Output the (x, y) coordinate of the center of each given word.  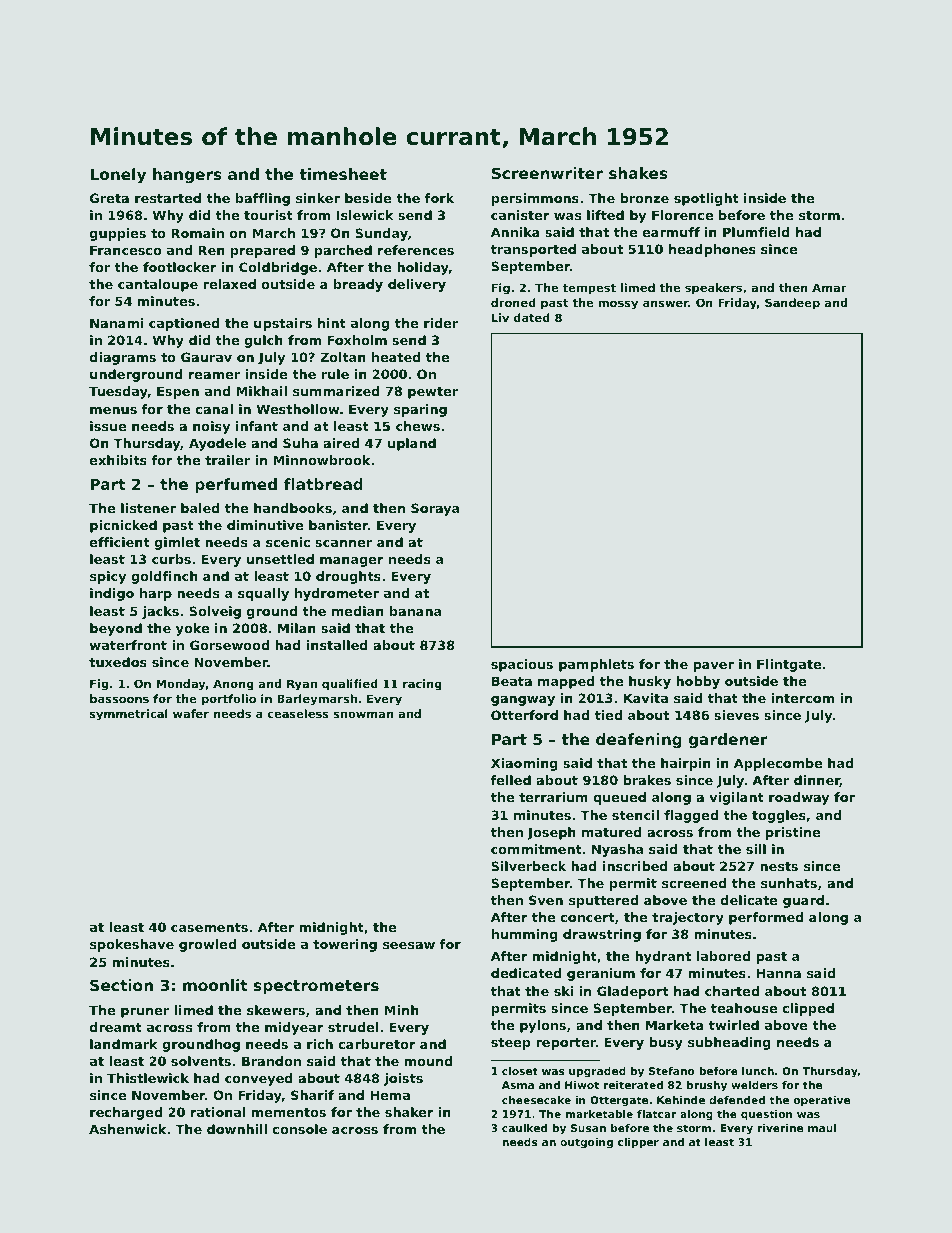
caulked (524, 1128)
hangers (187, 176)
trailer (227, 460)
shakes (638, 173)
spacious (522, 665)
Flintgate (789, 665)
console (300, 1129)
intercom (802, 698)
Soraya (435, 509)
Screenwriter (547, 173)
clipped (808, 1009)
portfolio (229, 700)
